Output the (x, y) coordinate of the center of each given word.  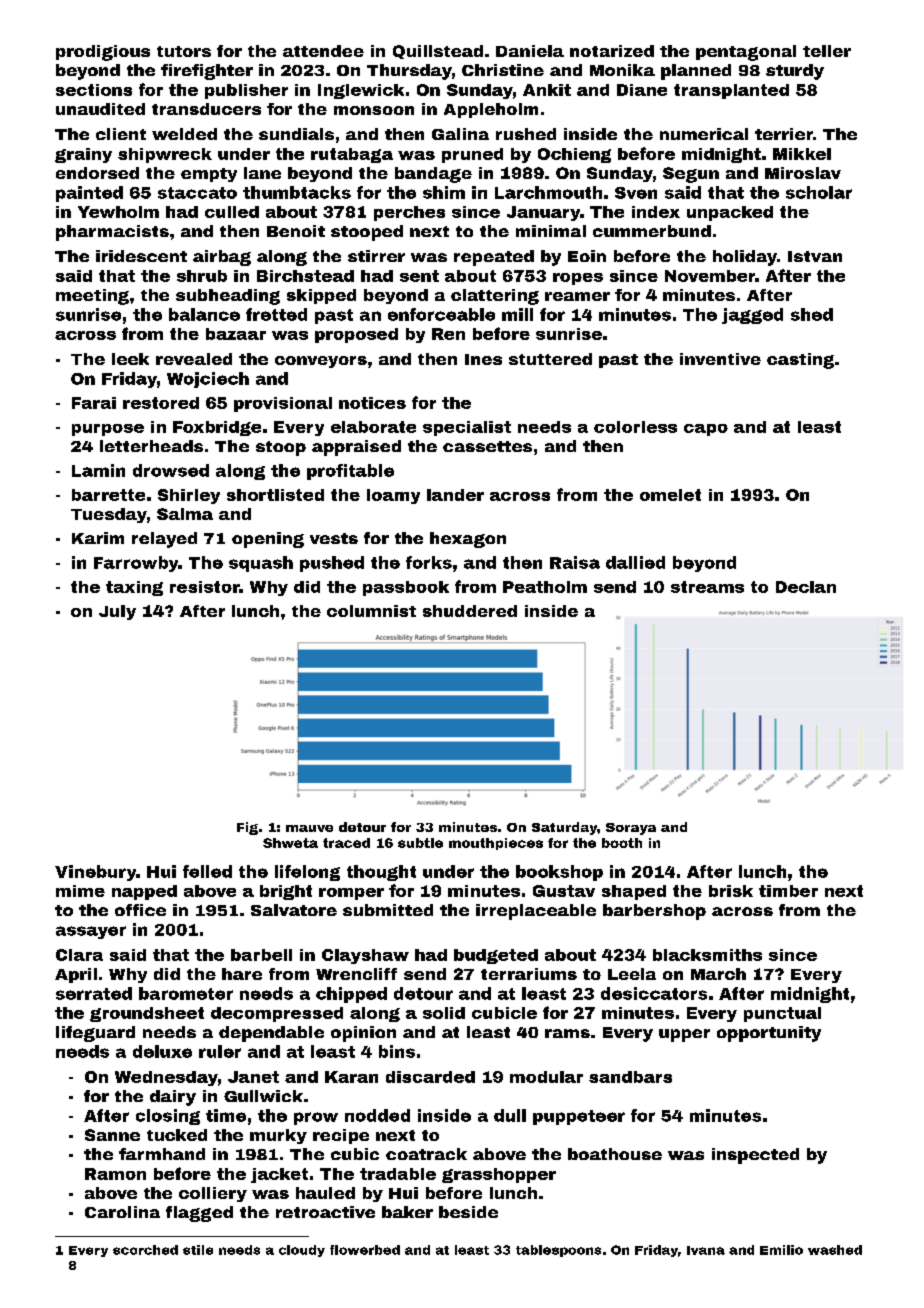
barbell (261, 955)
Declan (806, 587)
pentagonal (746, 53)
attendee (323, 51)
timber (788, 891)
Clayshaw (365, 956)
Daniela (530, 51)
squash (261, 564)
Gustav (564, 891)
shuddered (470, 611)
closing (168, 1117)
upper (684, 1035)
